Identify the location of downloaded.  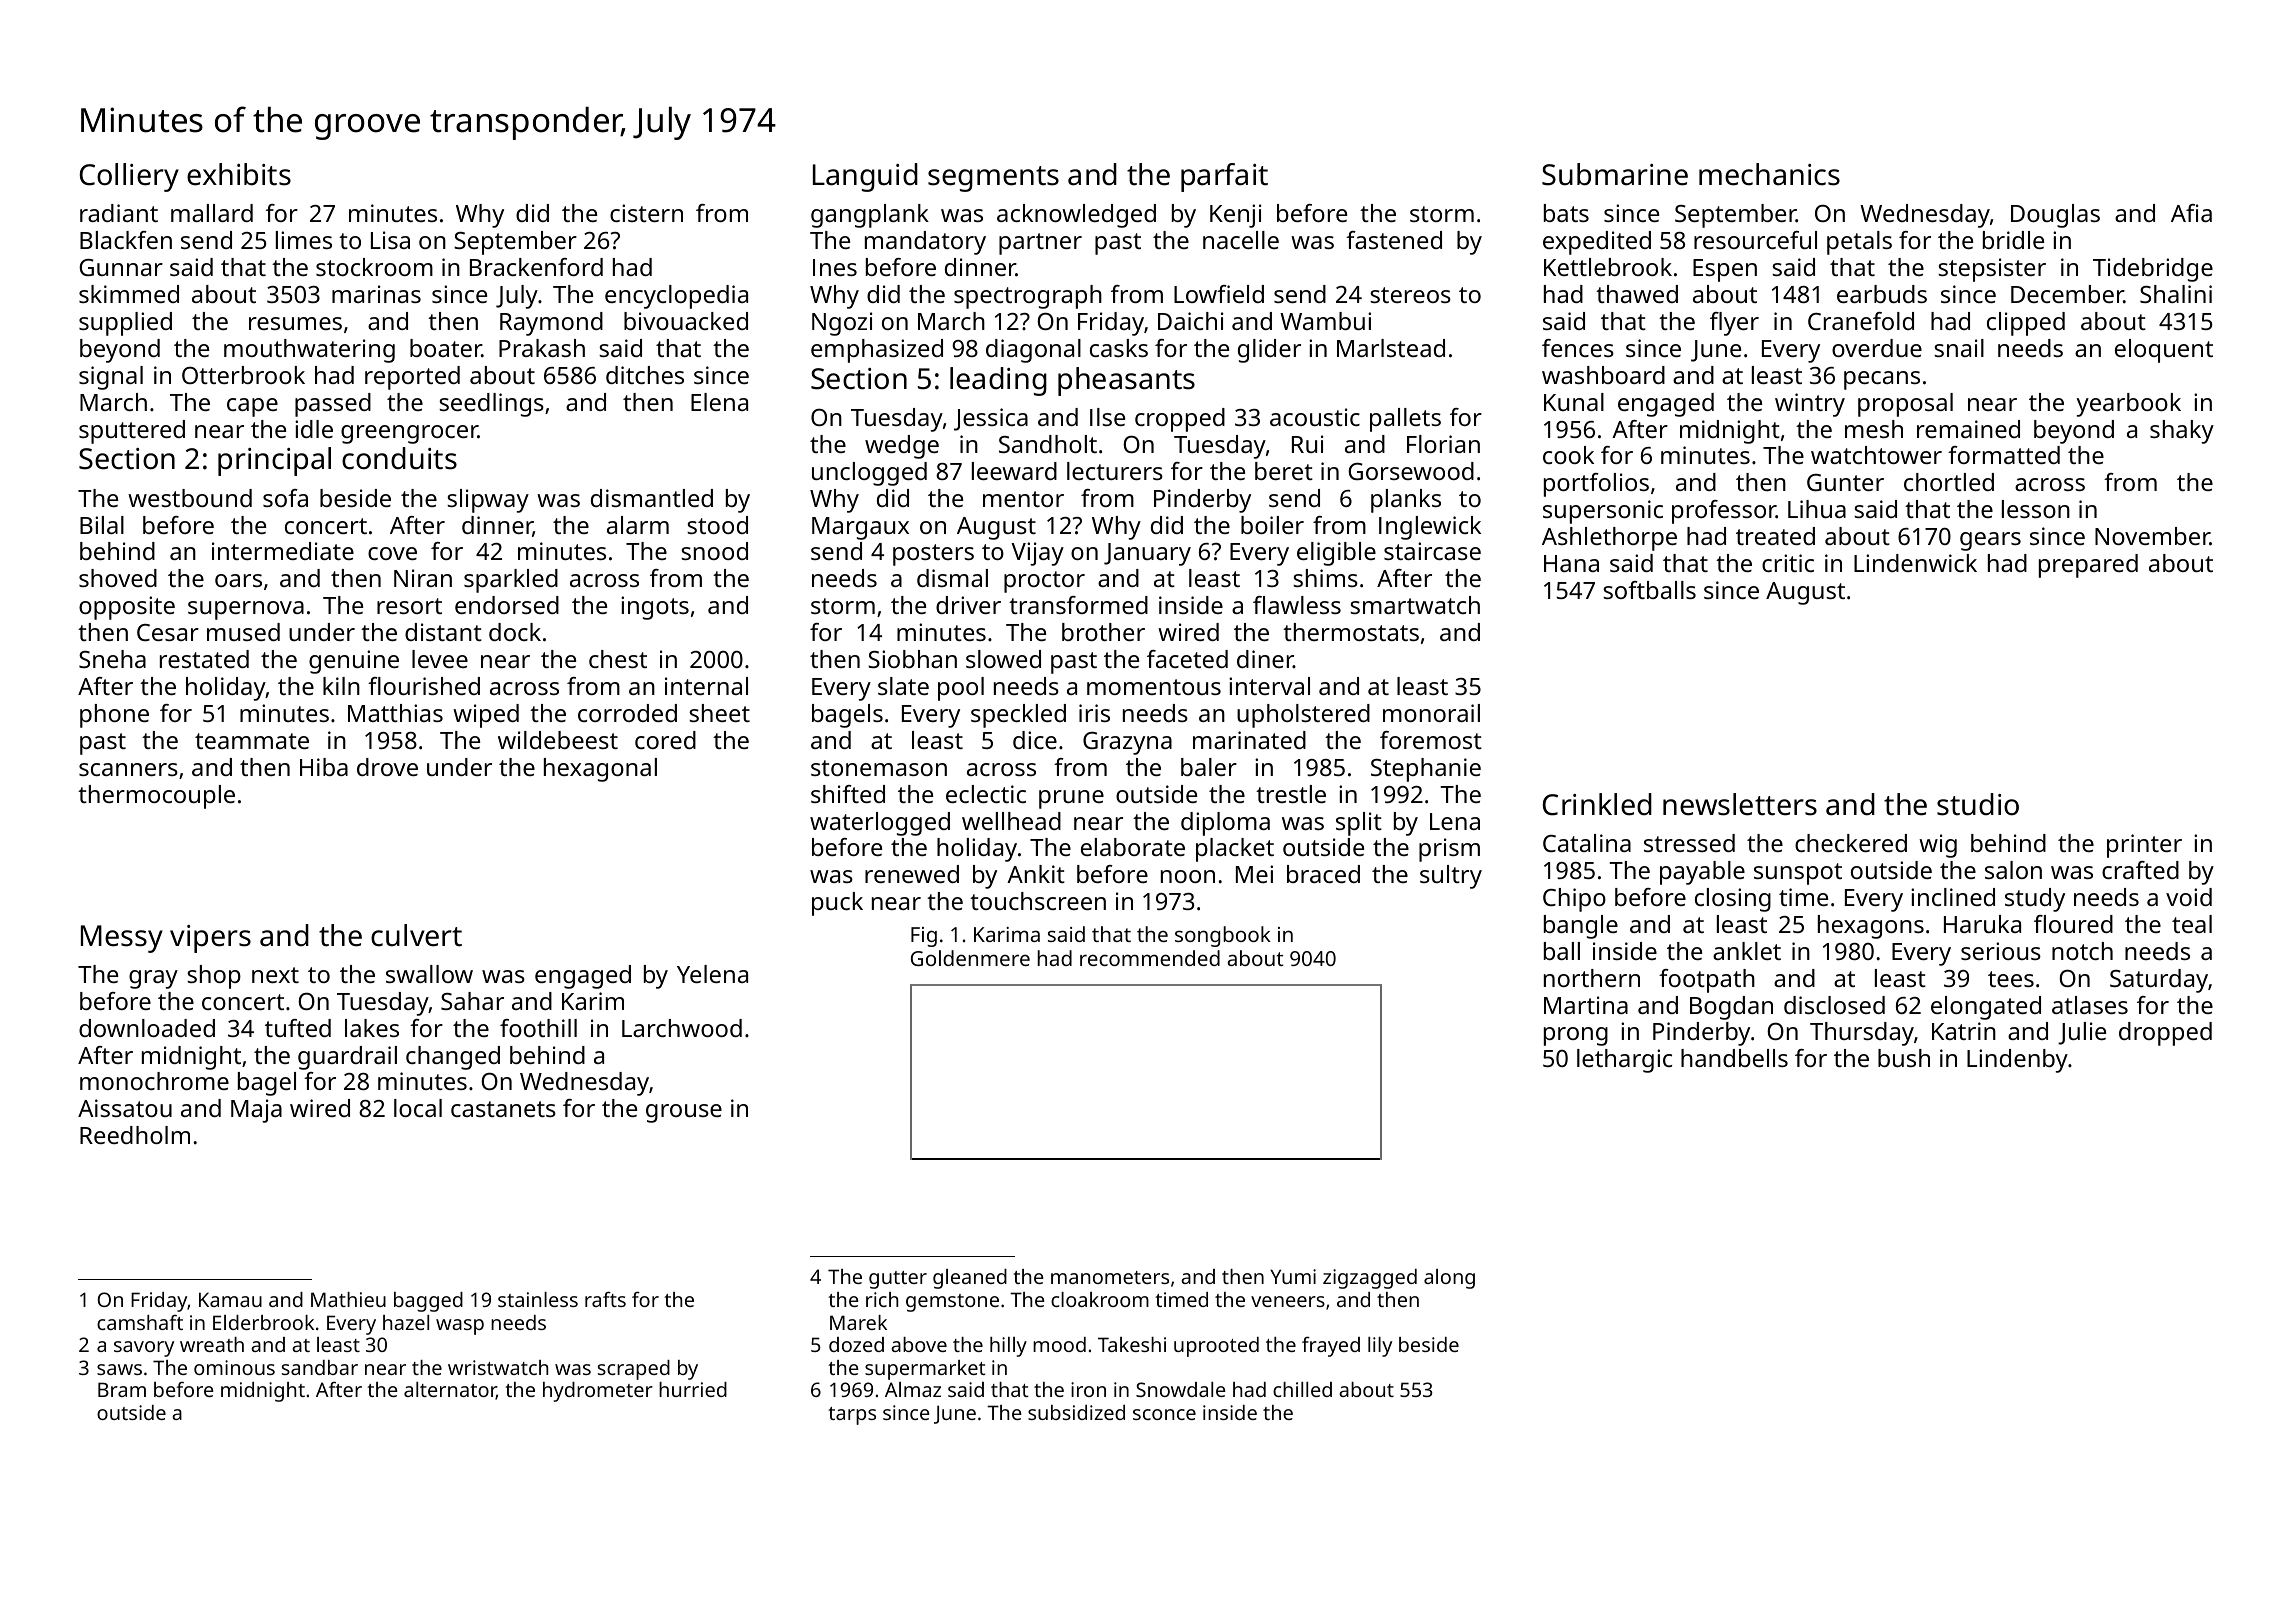
(147, 1028).
